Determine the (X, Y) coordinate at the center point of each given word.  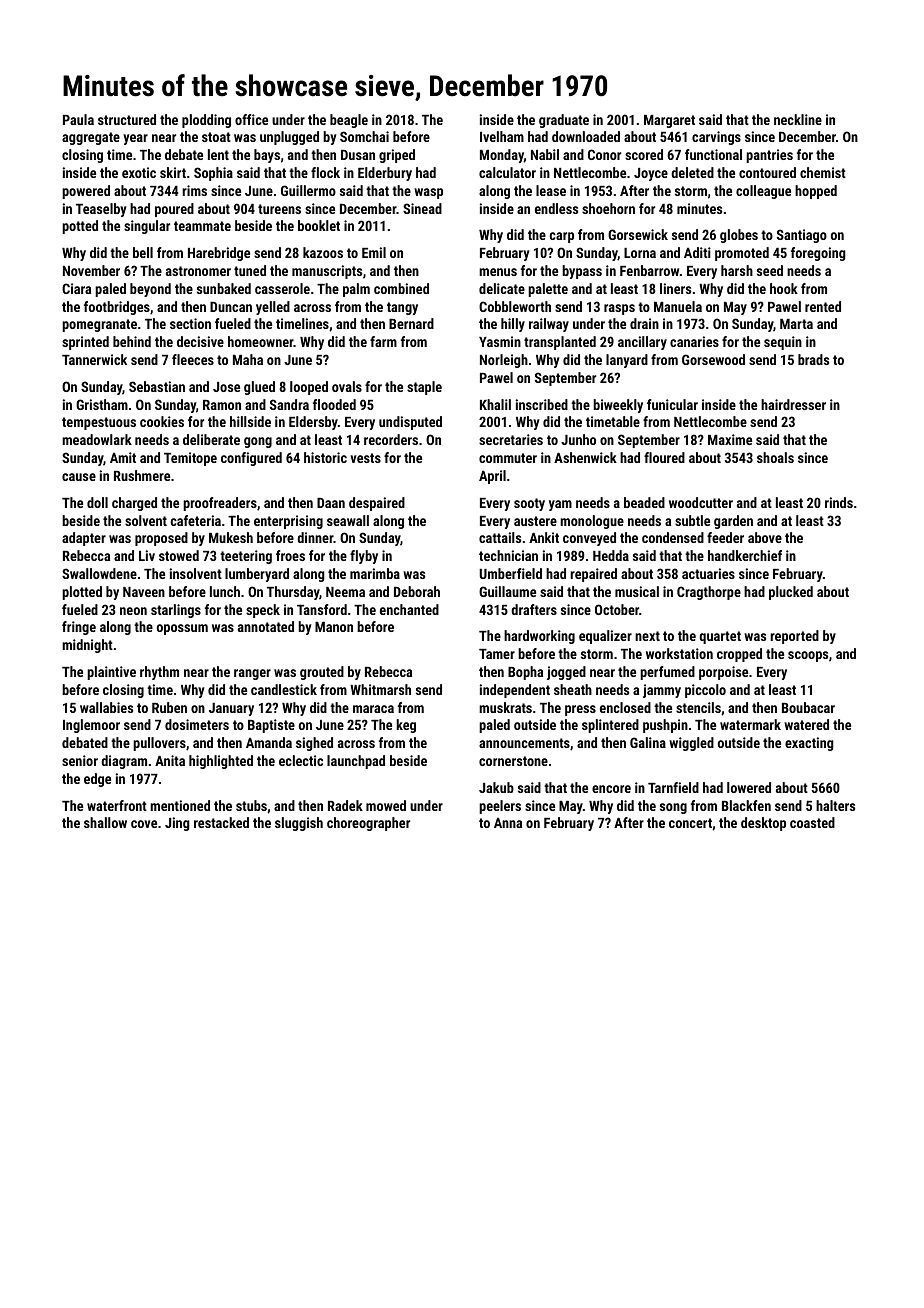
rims (194, 190)
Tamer (497, 653)
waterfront (117, 805)
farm (383, 341)
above (765, 537)
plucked (791, 593)
